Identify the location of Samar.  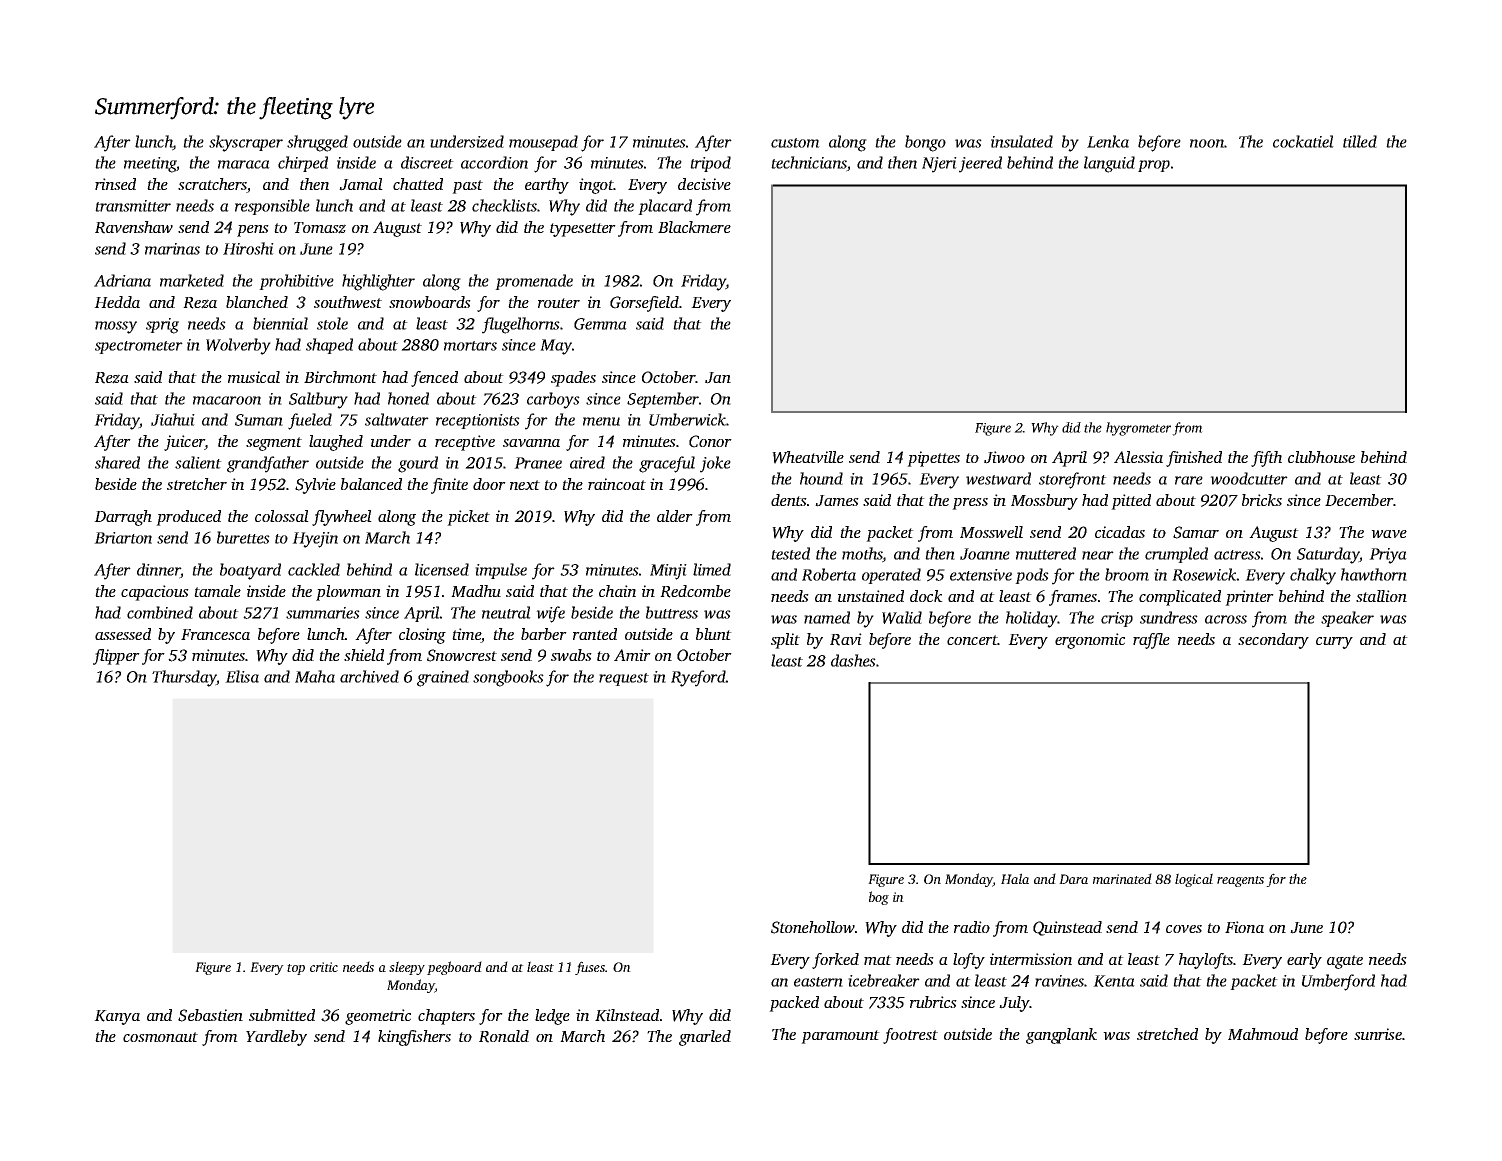
(1196, 532).
